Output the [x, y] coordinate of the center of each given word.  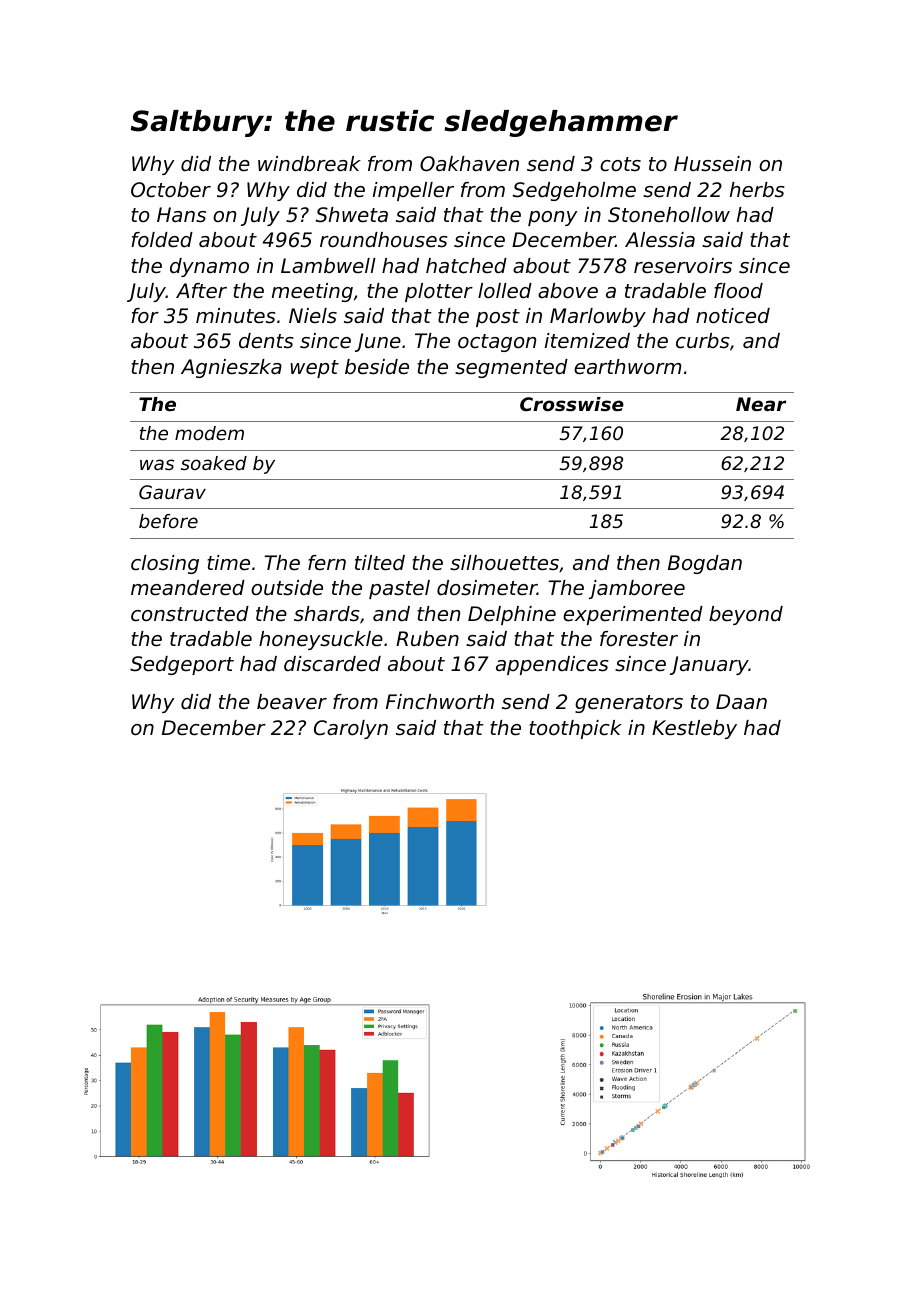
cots [620, 164]
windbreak [309, 164]
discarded [332, 664]
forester [639, 639]
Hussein [712, 164]
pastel [399, 589]
